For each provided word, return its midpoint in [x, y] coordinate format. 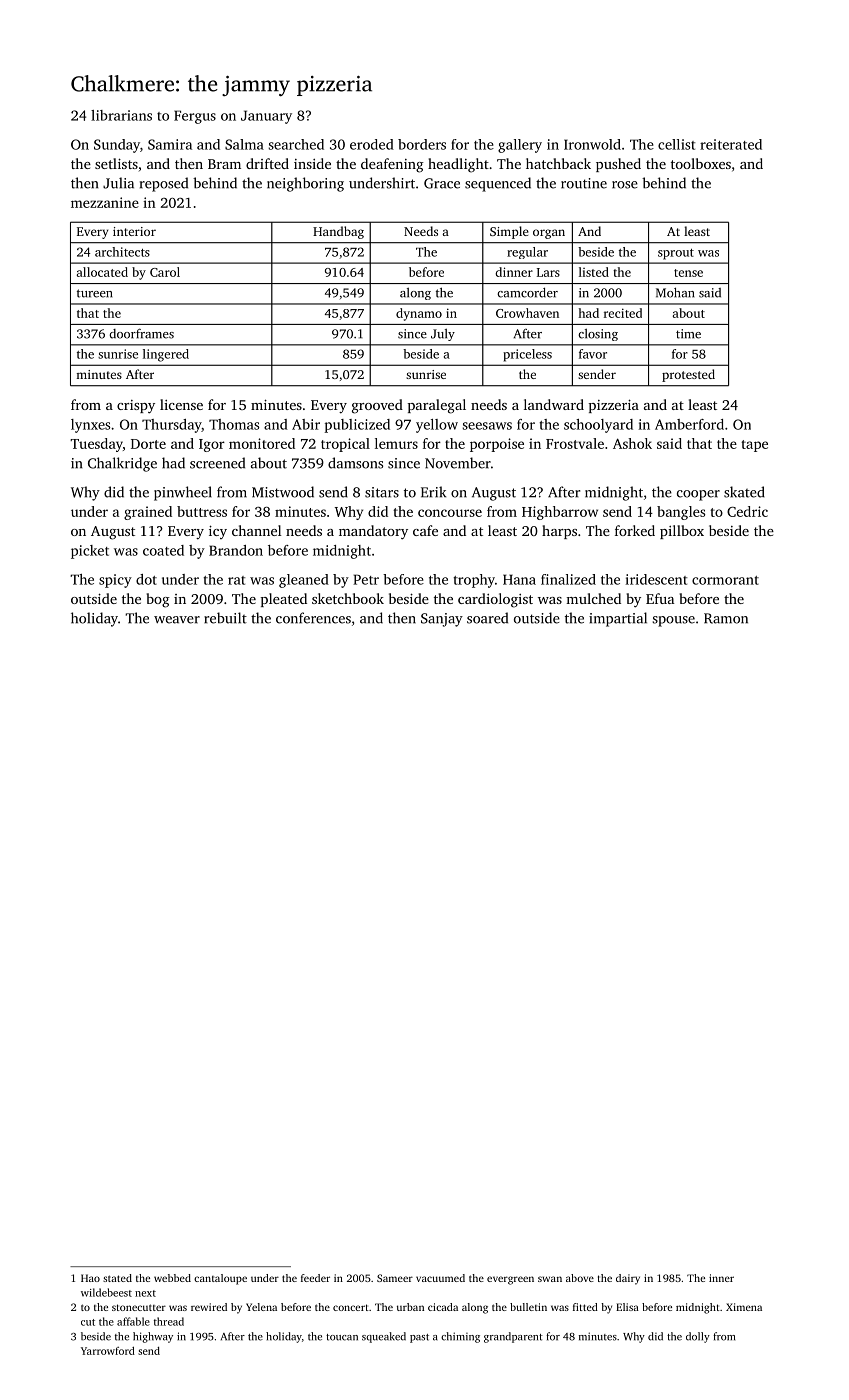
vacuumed [440, 1278]
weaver [177, 620]
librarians [121, 115]
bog [158, 600]
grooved [377, 406]
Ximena [744, 1307]
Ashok [632, 443]
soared [487, 618]
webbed [172, 1278]
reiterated [731, 144]
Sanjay [442, 620]
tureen [95, 293]
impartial [618, 619]
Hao [90, 1278]
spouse [673, 621]
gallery [520, 146]
